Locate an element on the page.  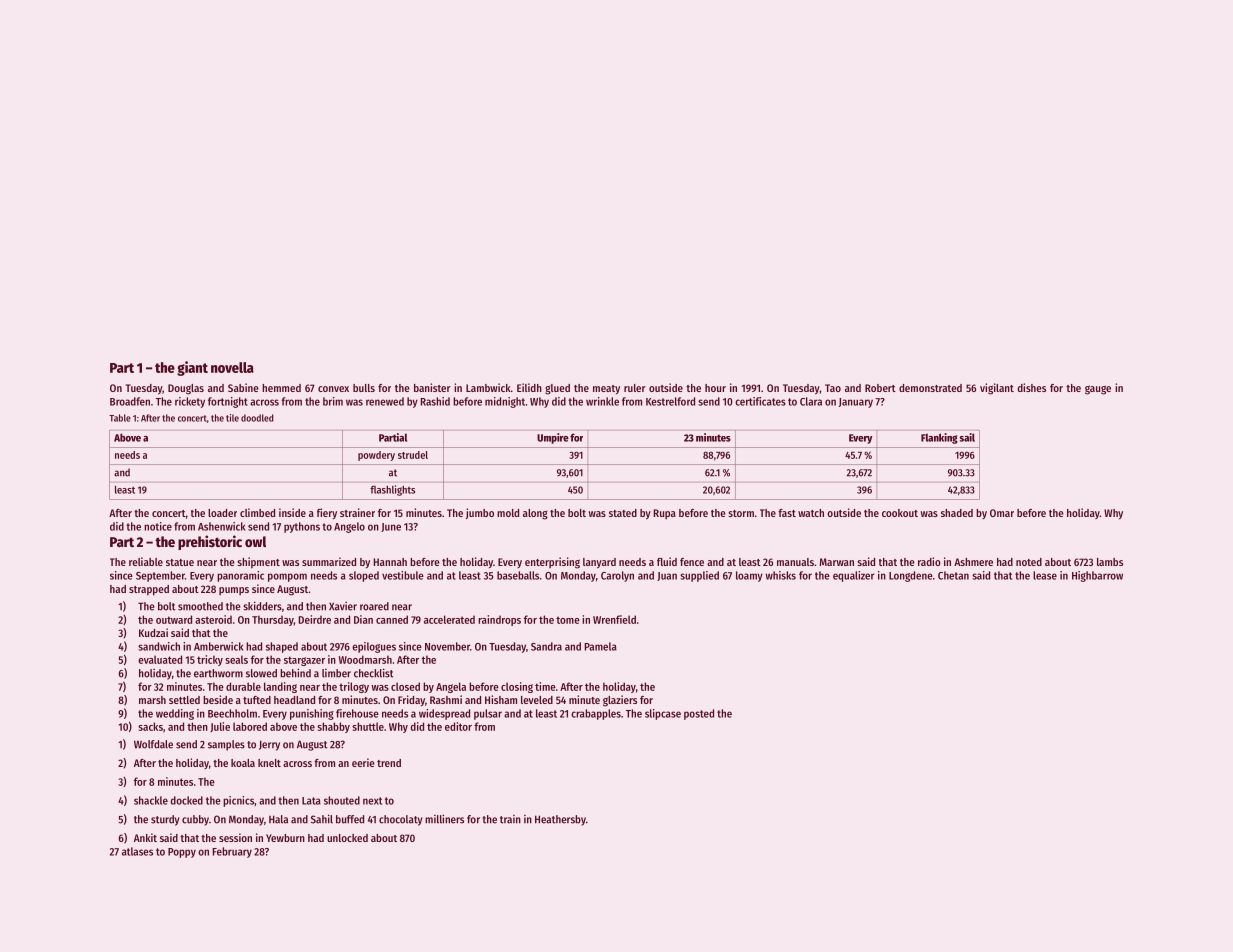
Pamela is located at coordinates (600, 646).
